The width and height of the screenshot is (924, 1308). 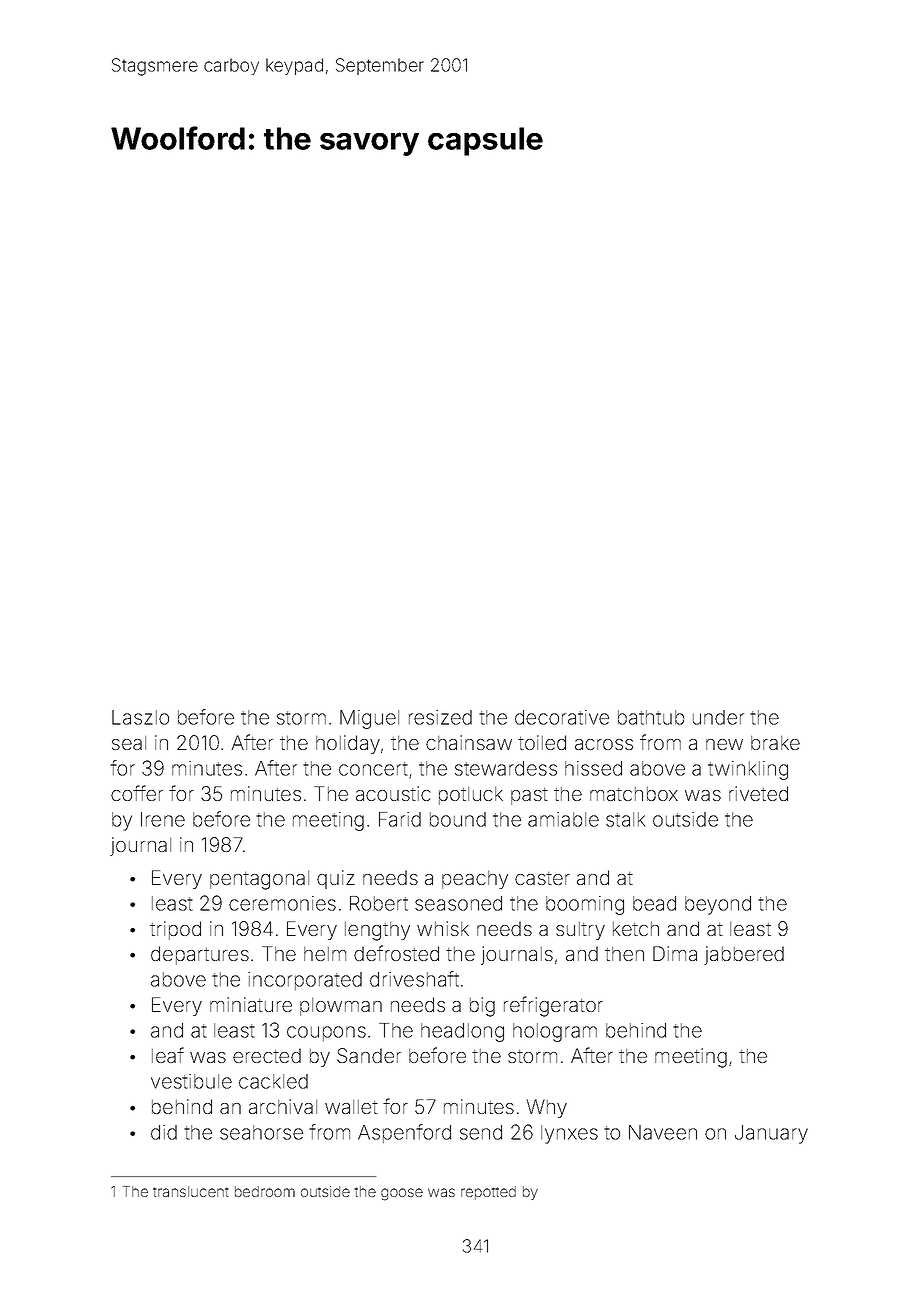 I want to click on Miguel, so click(x=369, y=719).
